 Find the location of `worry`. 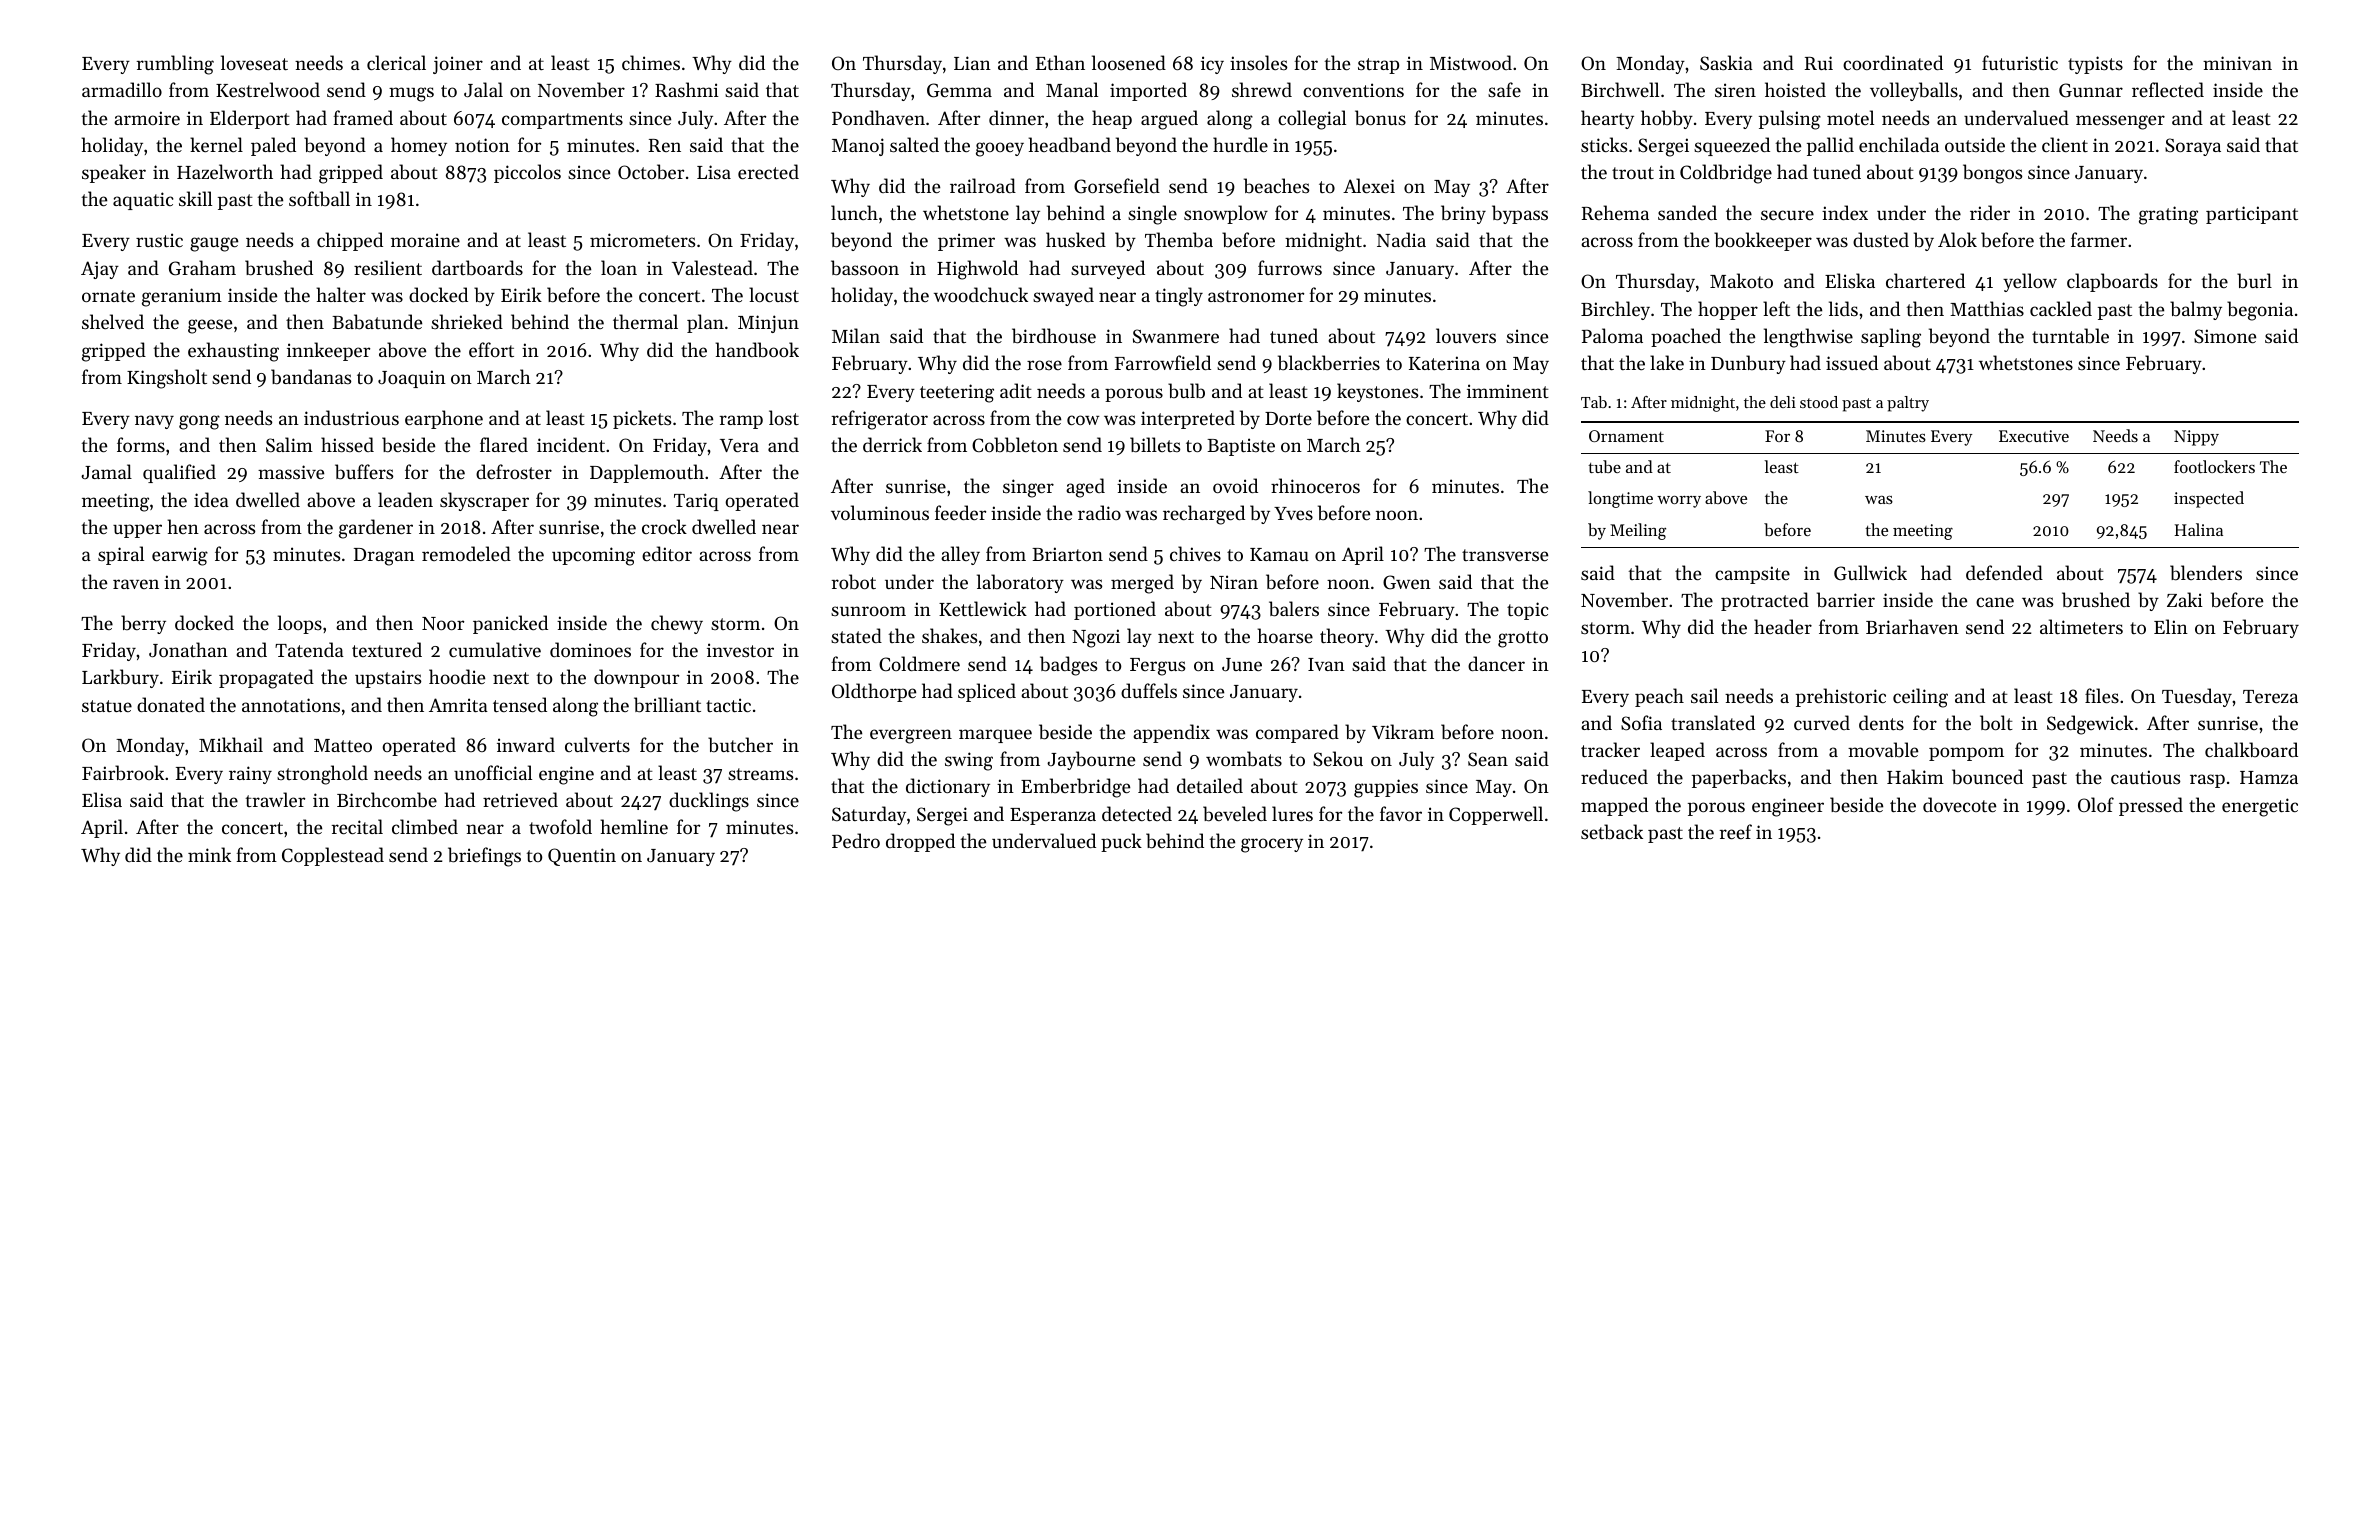

worry is located at coordinates (1679, 502).
